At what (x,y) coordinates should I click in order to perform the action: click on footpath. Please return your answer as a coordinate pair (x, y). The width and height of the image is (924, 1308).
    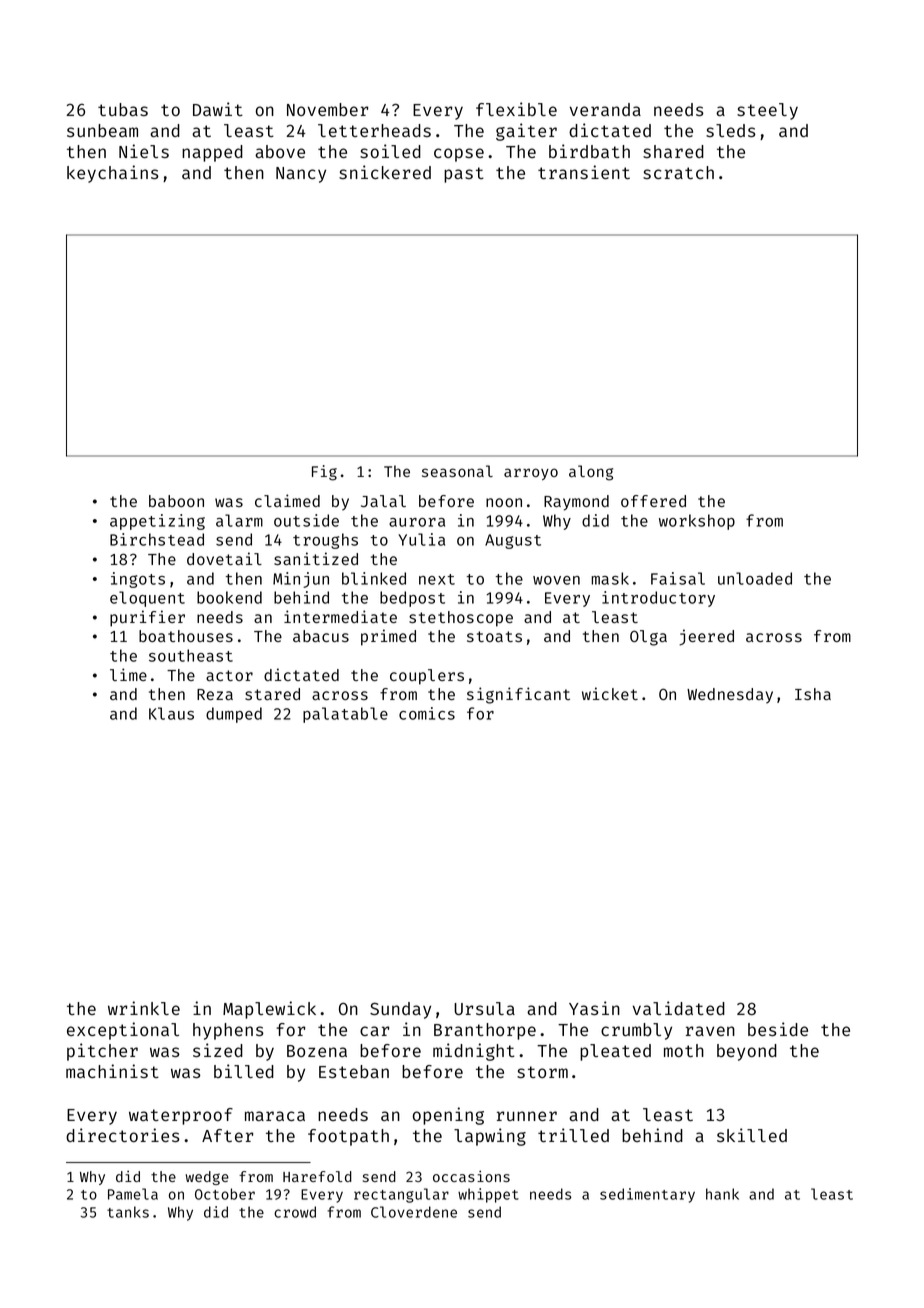
    Looking at the image, I should click on (348, 1137).
